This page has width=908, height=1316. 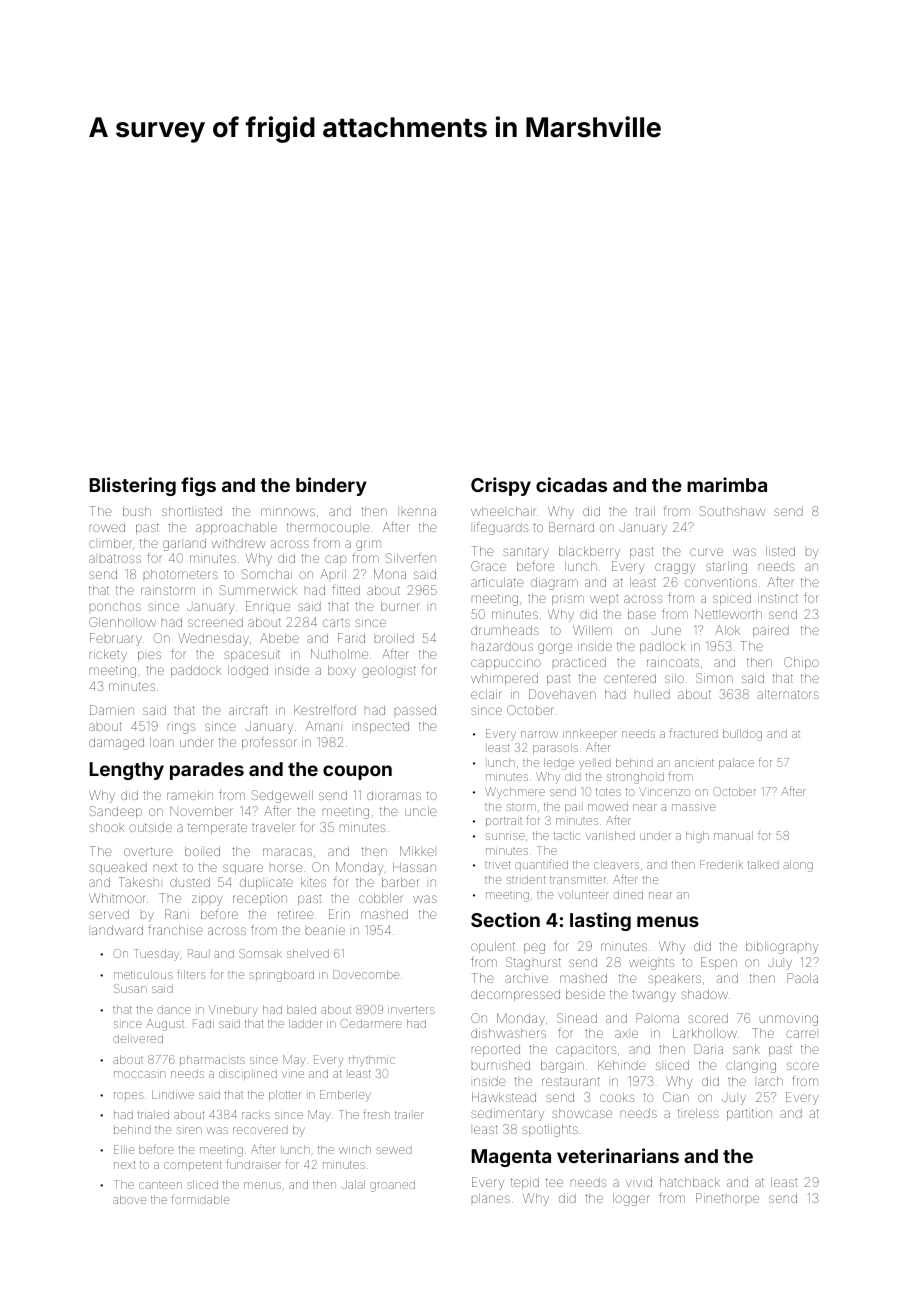 What do you see at coordinates (305, 1023) in the page?
I see `ladder` at bounding box center [305, 1023].
